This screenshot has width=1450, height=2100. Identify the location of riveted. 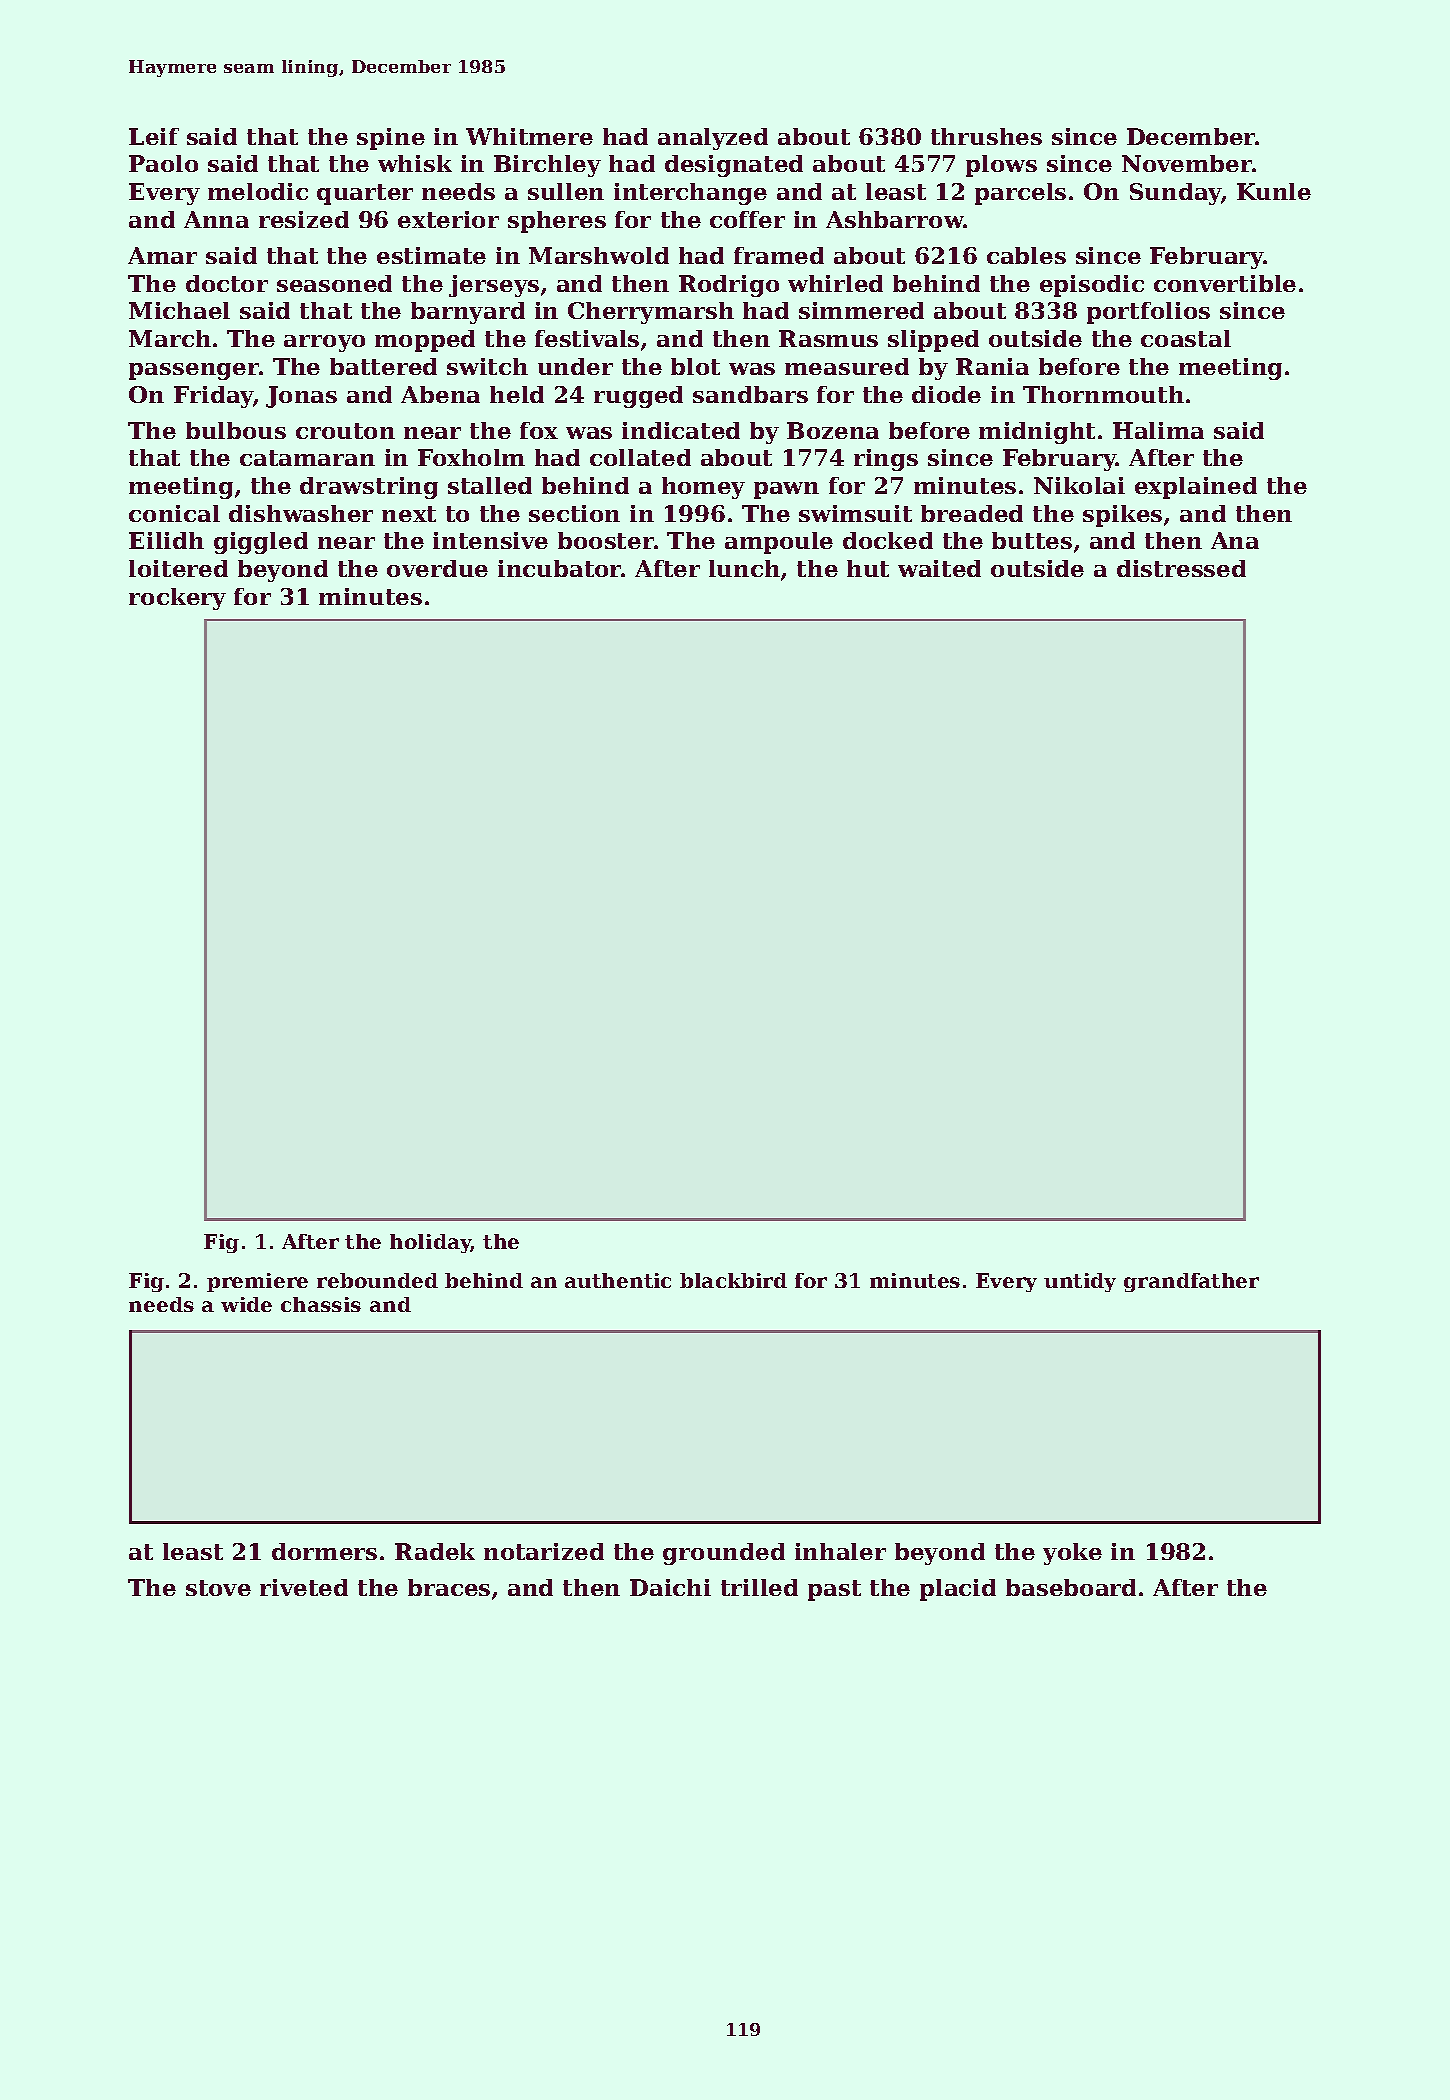
(304, 1587).
